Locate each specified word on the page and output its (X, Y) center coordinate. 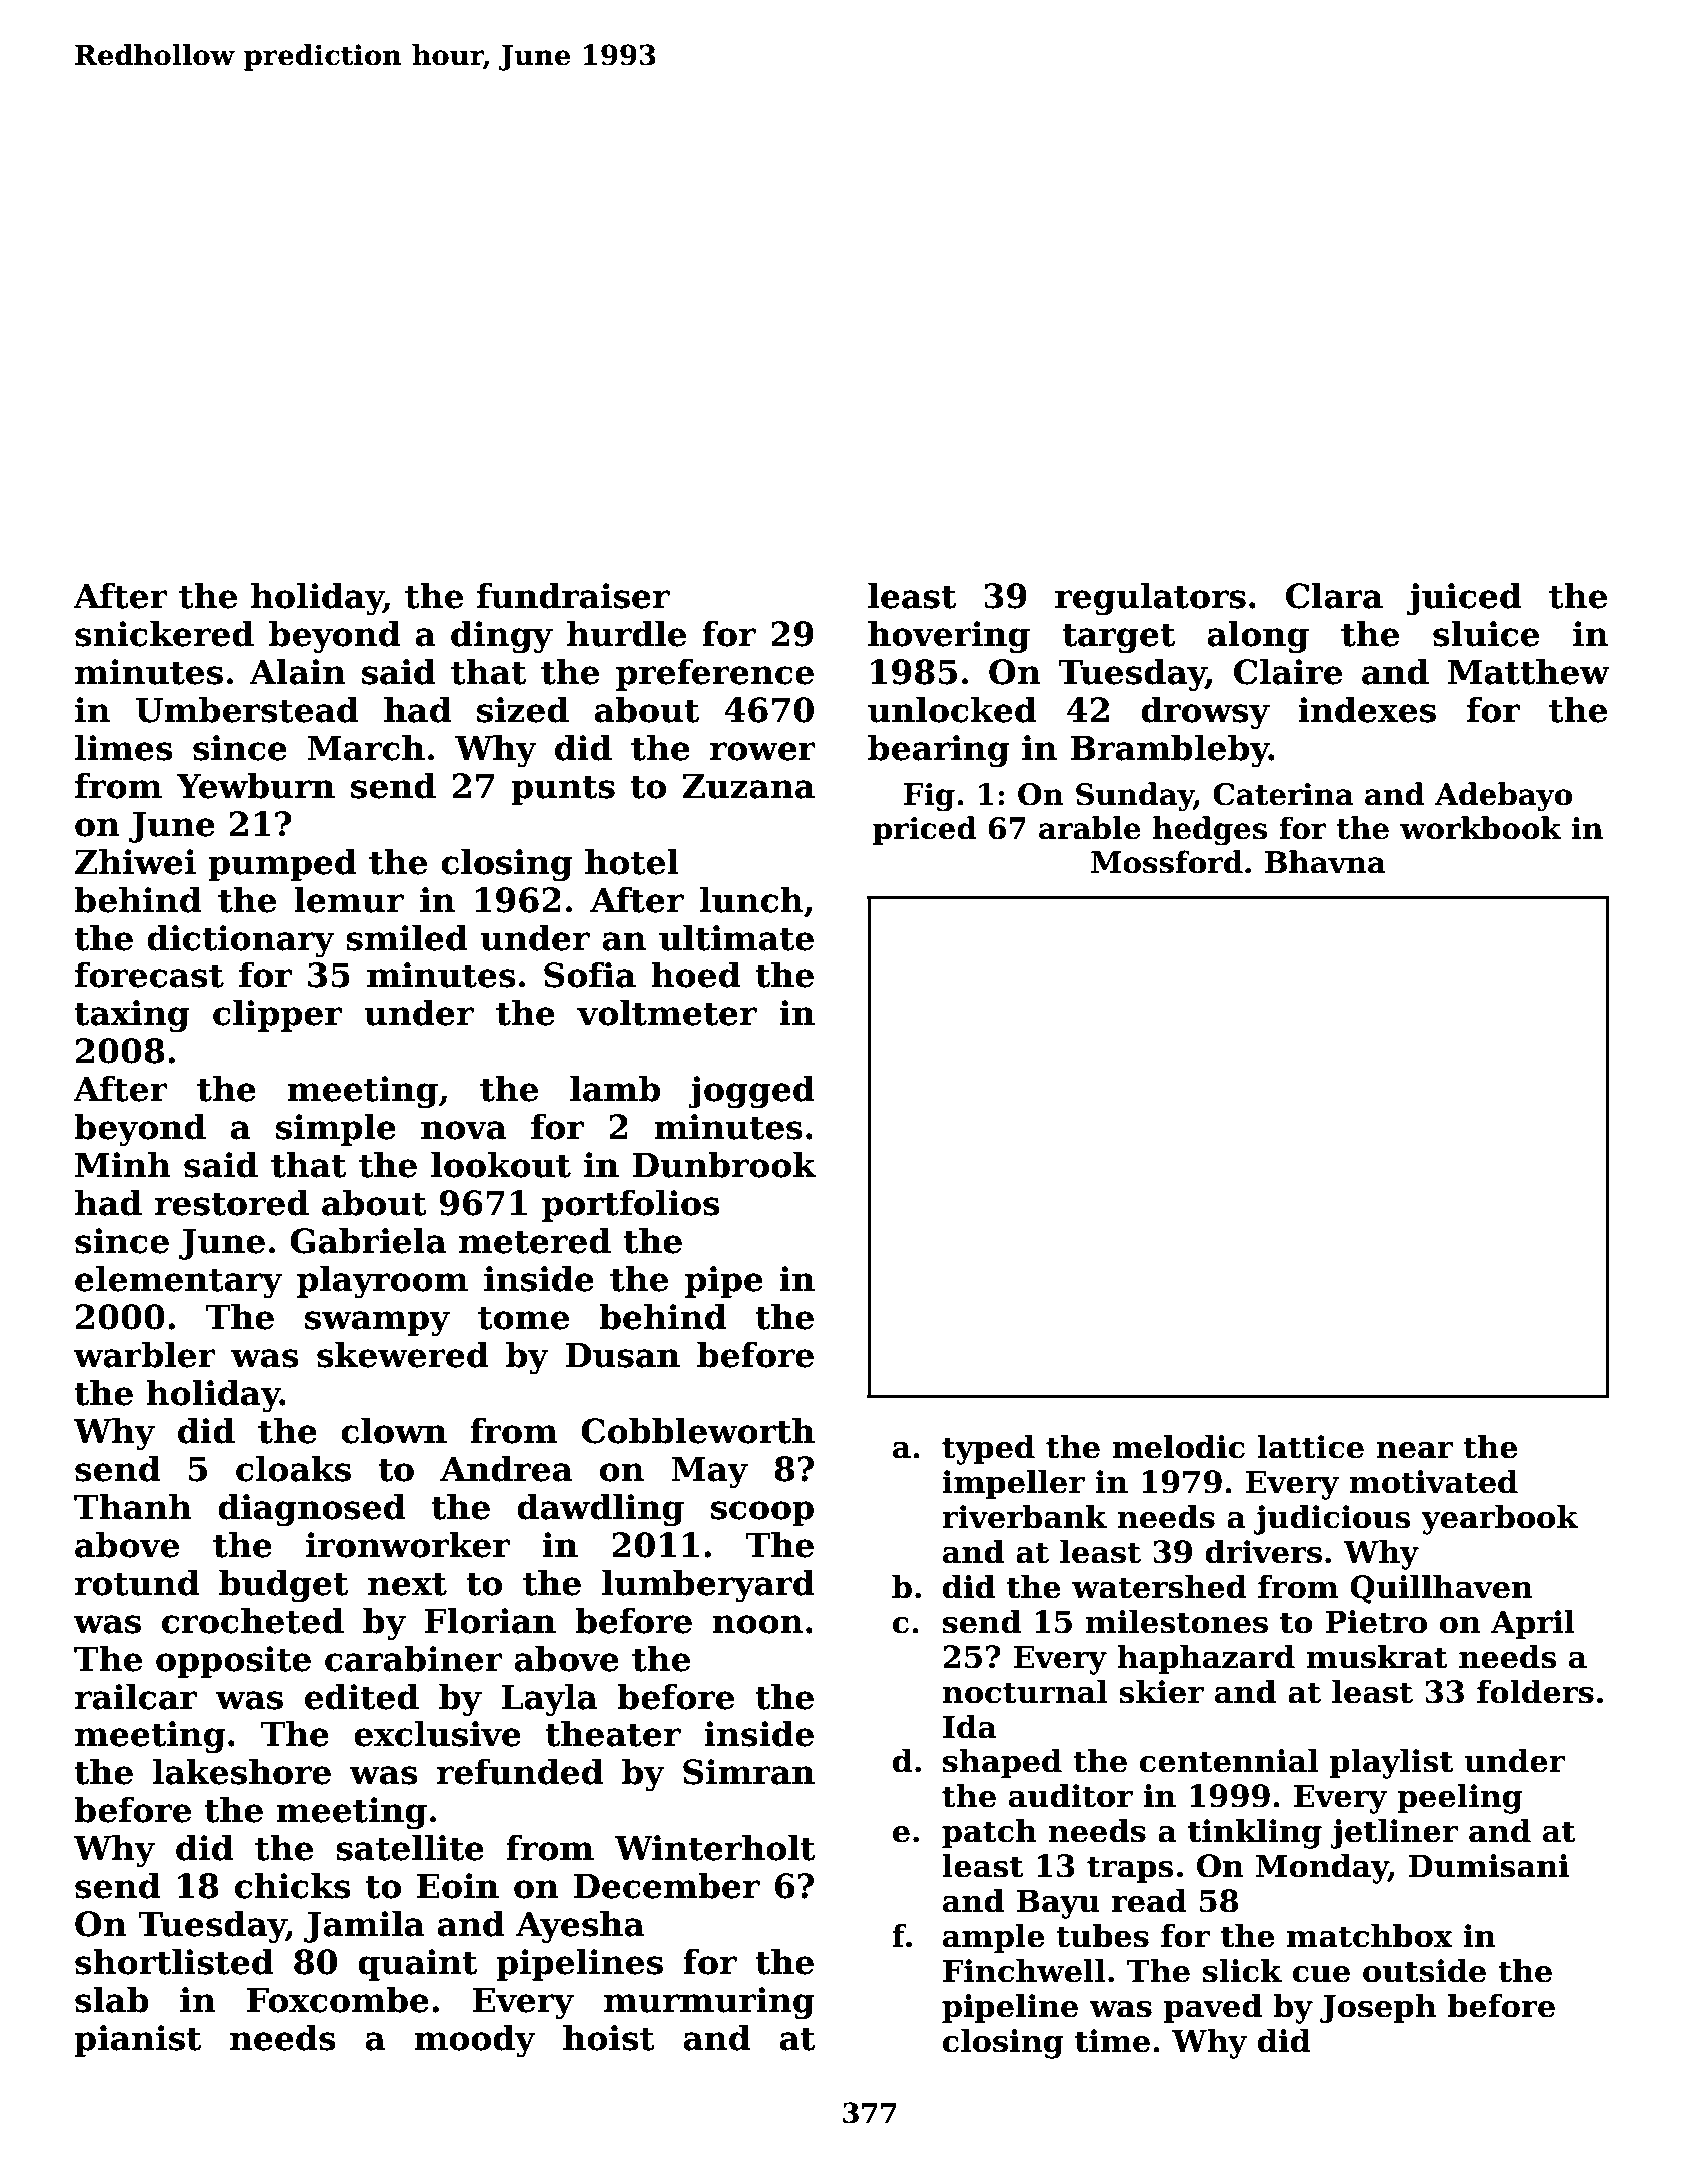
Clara (1334, 595)
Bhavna (1325, 862)
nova (464, 1130)
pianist (137, 2041)
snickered (164, 633)
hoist (609, 2037)
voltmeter (667, 1012)
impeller (1013, 1484)
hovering (949, 636)
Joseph (1378, 2008)
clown (394, 1430)
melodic (1178, 1446)
